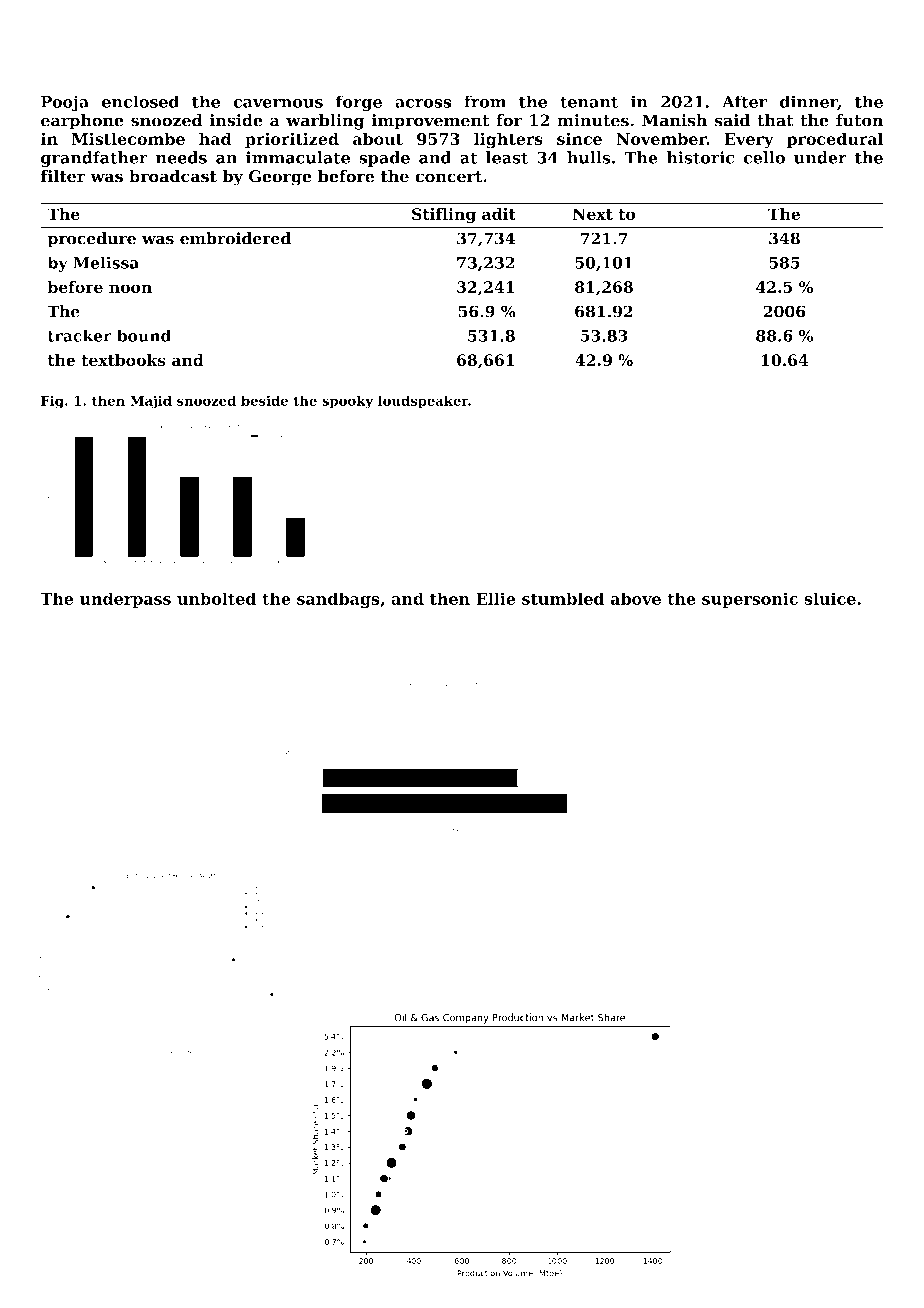 This screenshot has width=924, height=1308. What do you see at coordinates (94, 159) in the screenshot?
I see `grandfather` at bounding box center [94, 159].
